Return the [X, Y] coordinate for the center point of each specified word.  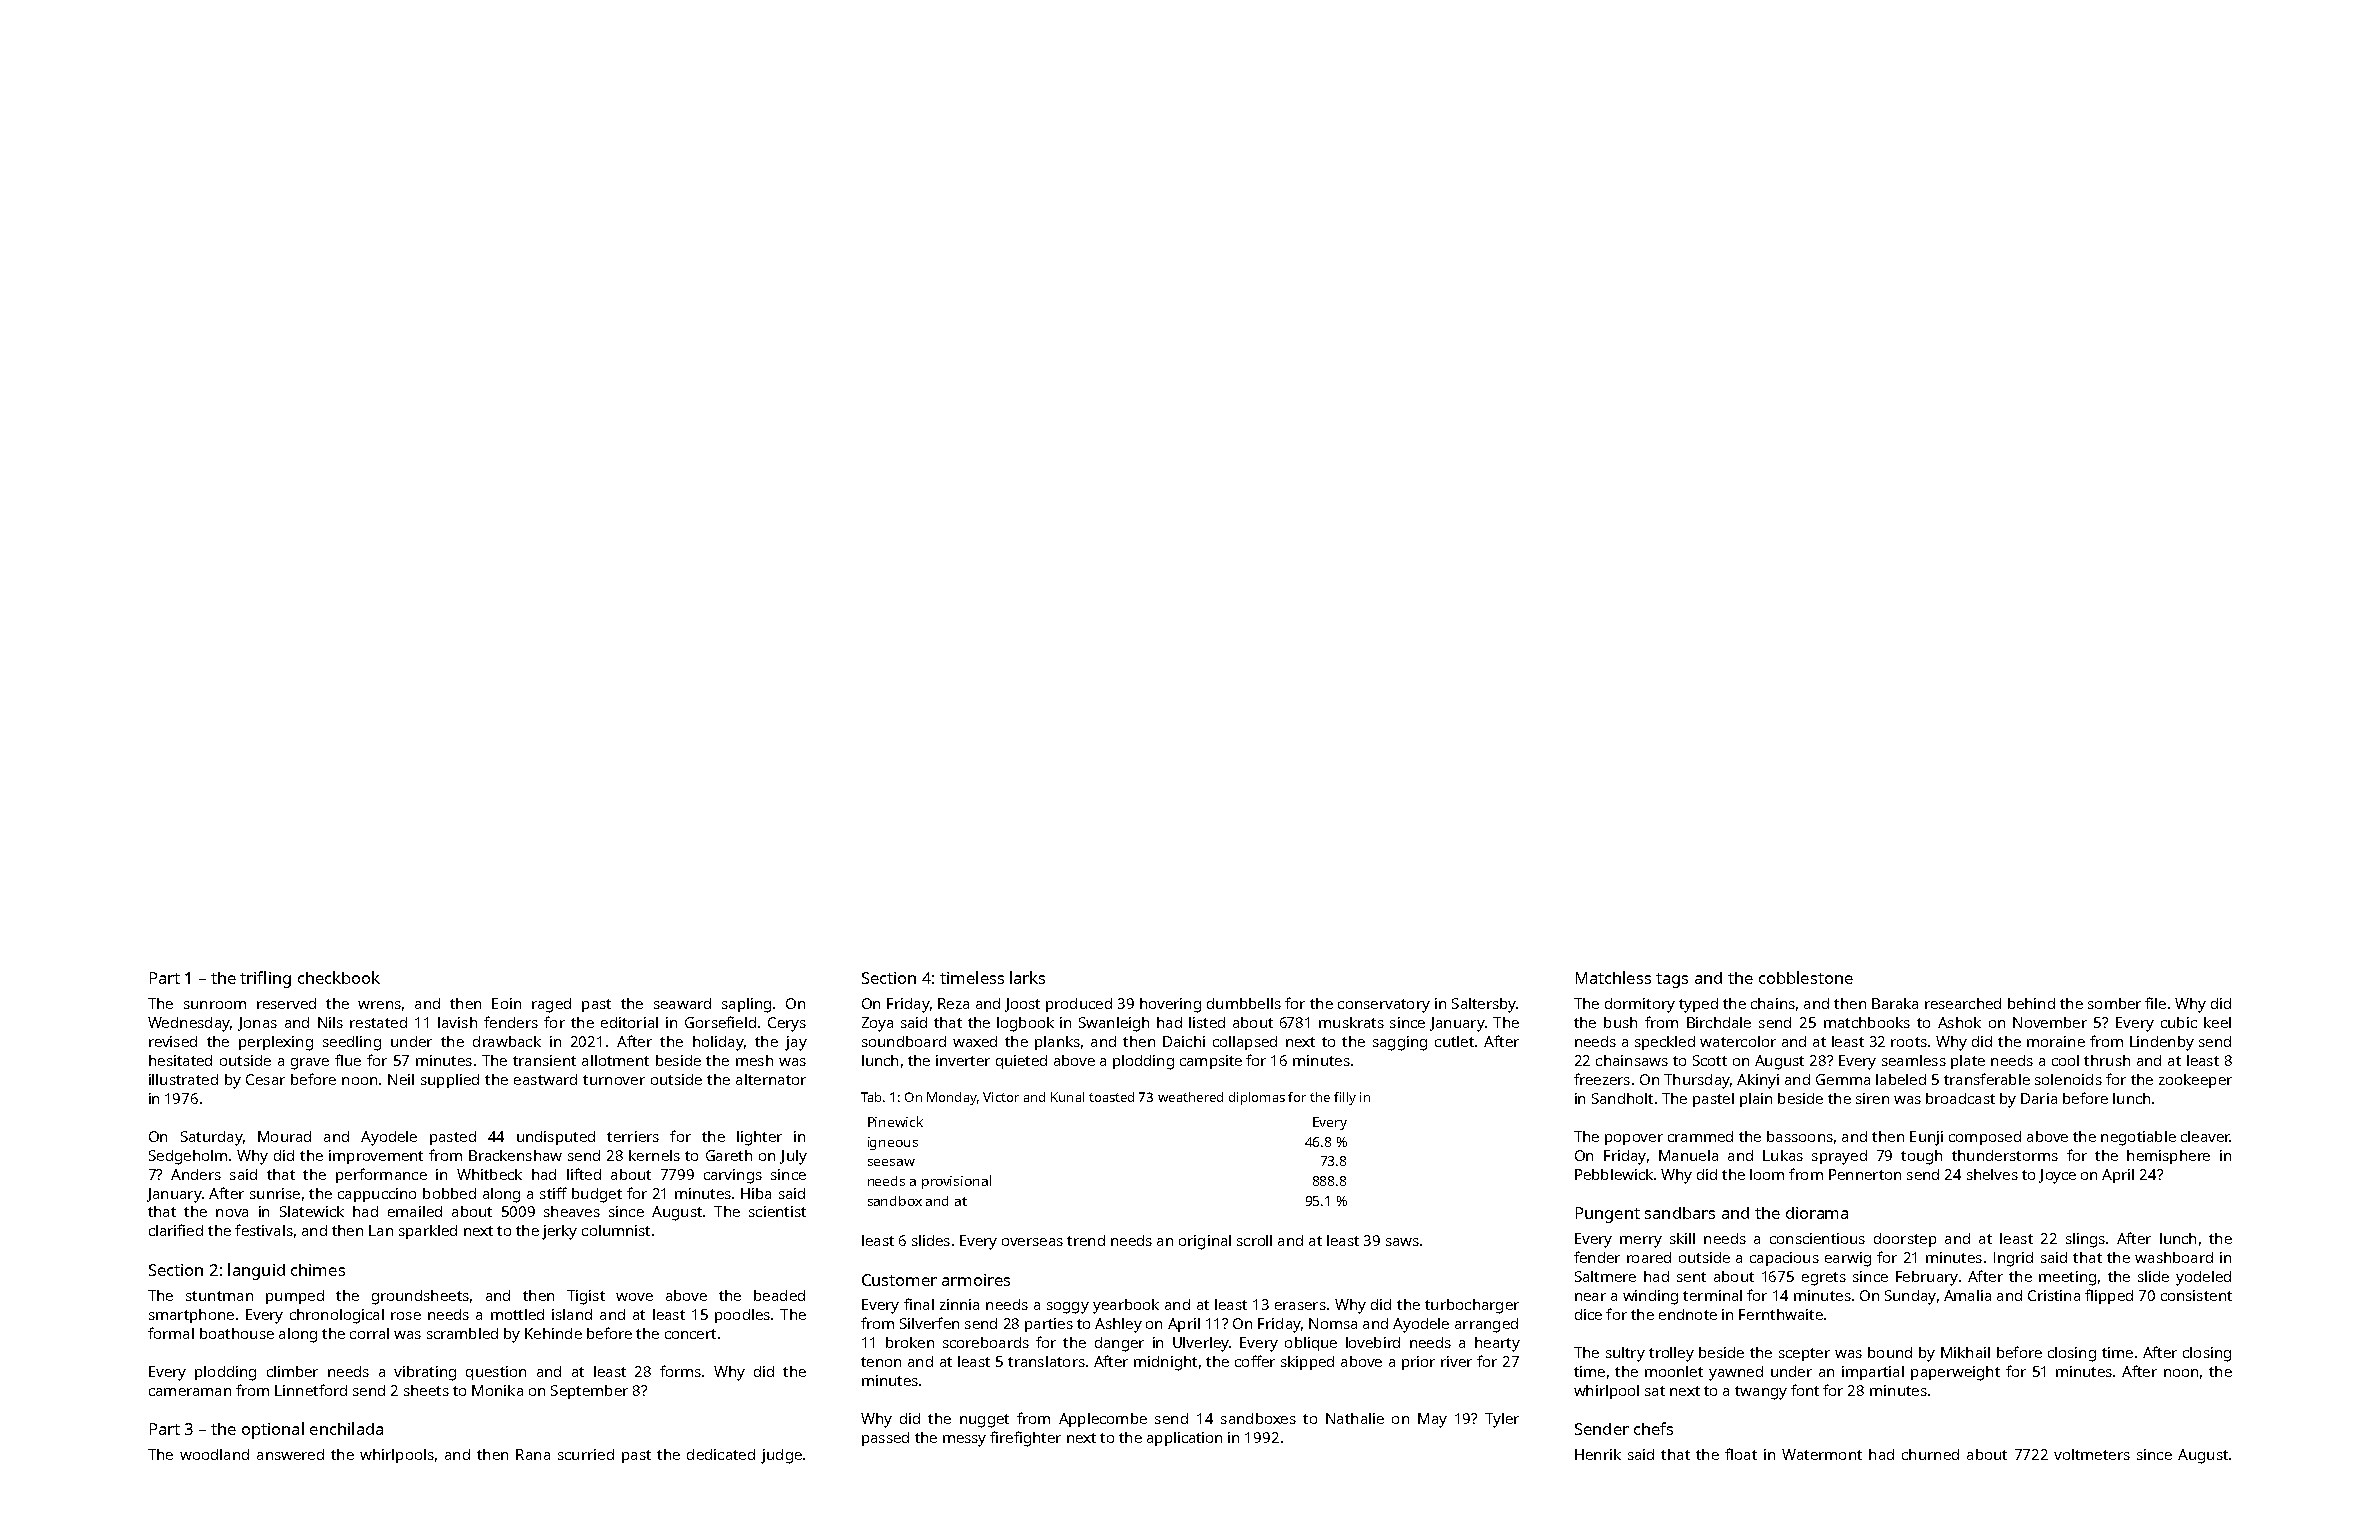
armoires [976, 1280]
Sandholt [1622, 1098]
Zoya [877, 1024]
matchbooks [1867, 1022]
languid [256, 1271]
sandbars [1680, 1213]
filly [1345, 1098]
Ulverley [1201, 1344]
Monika [497, 1390]
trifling [265, 979]
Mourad [284, 1136]
